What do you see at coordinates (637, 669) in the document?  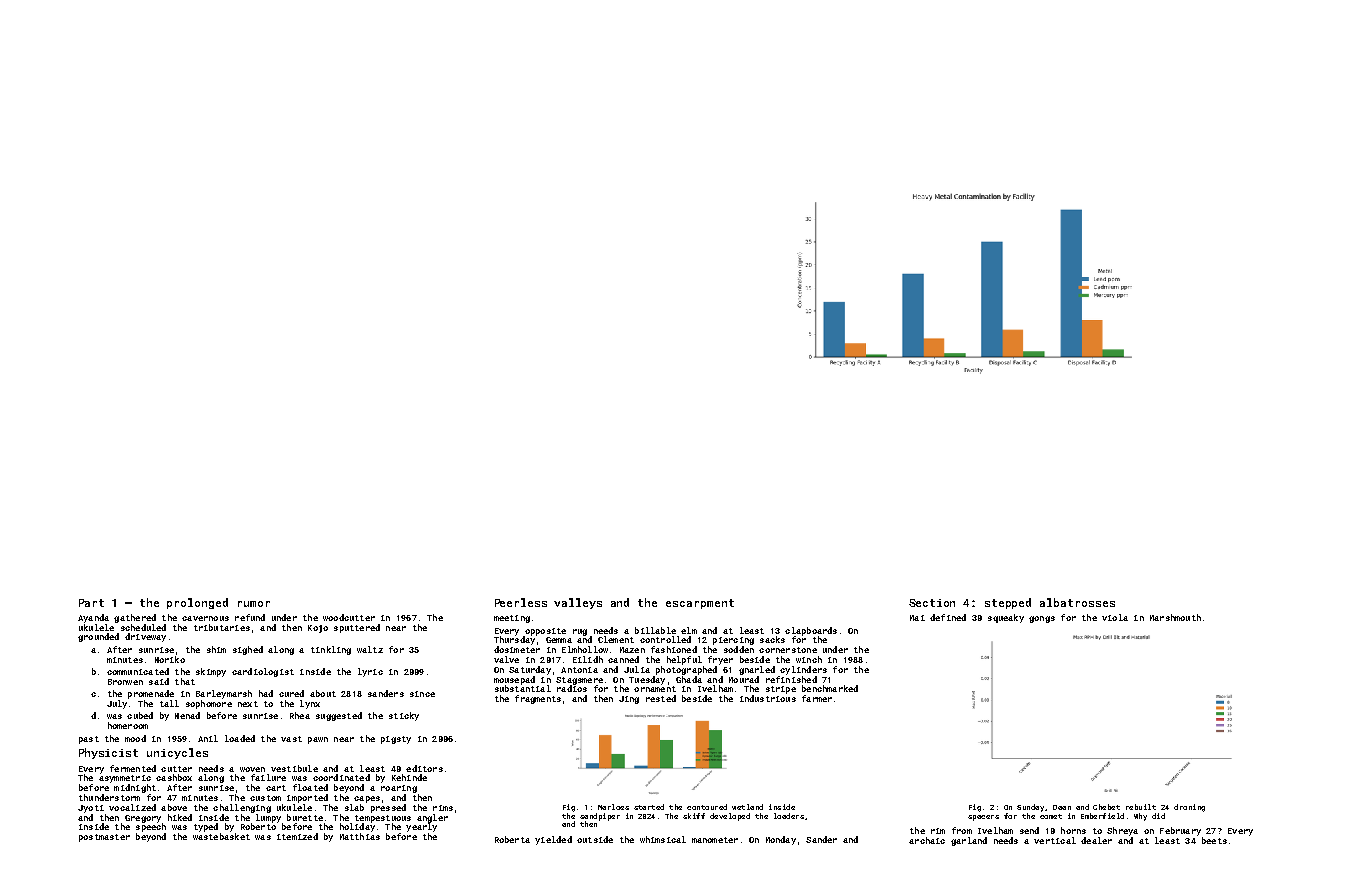 I see `Julia` at bounding box center [637, 669].
